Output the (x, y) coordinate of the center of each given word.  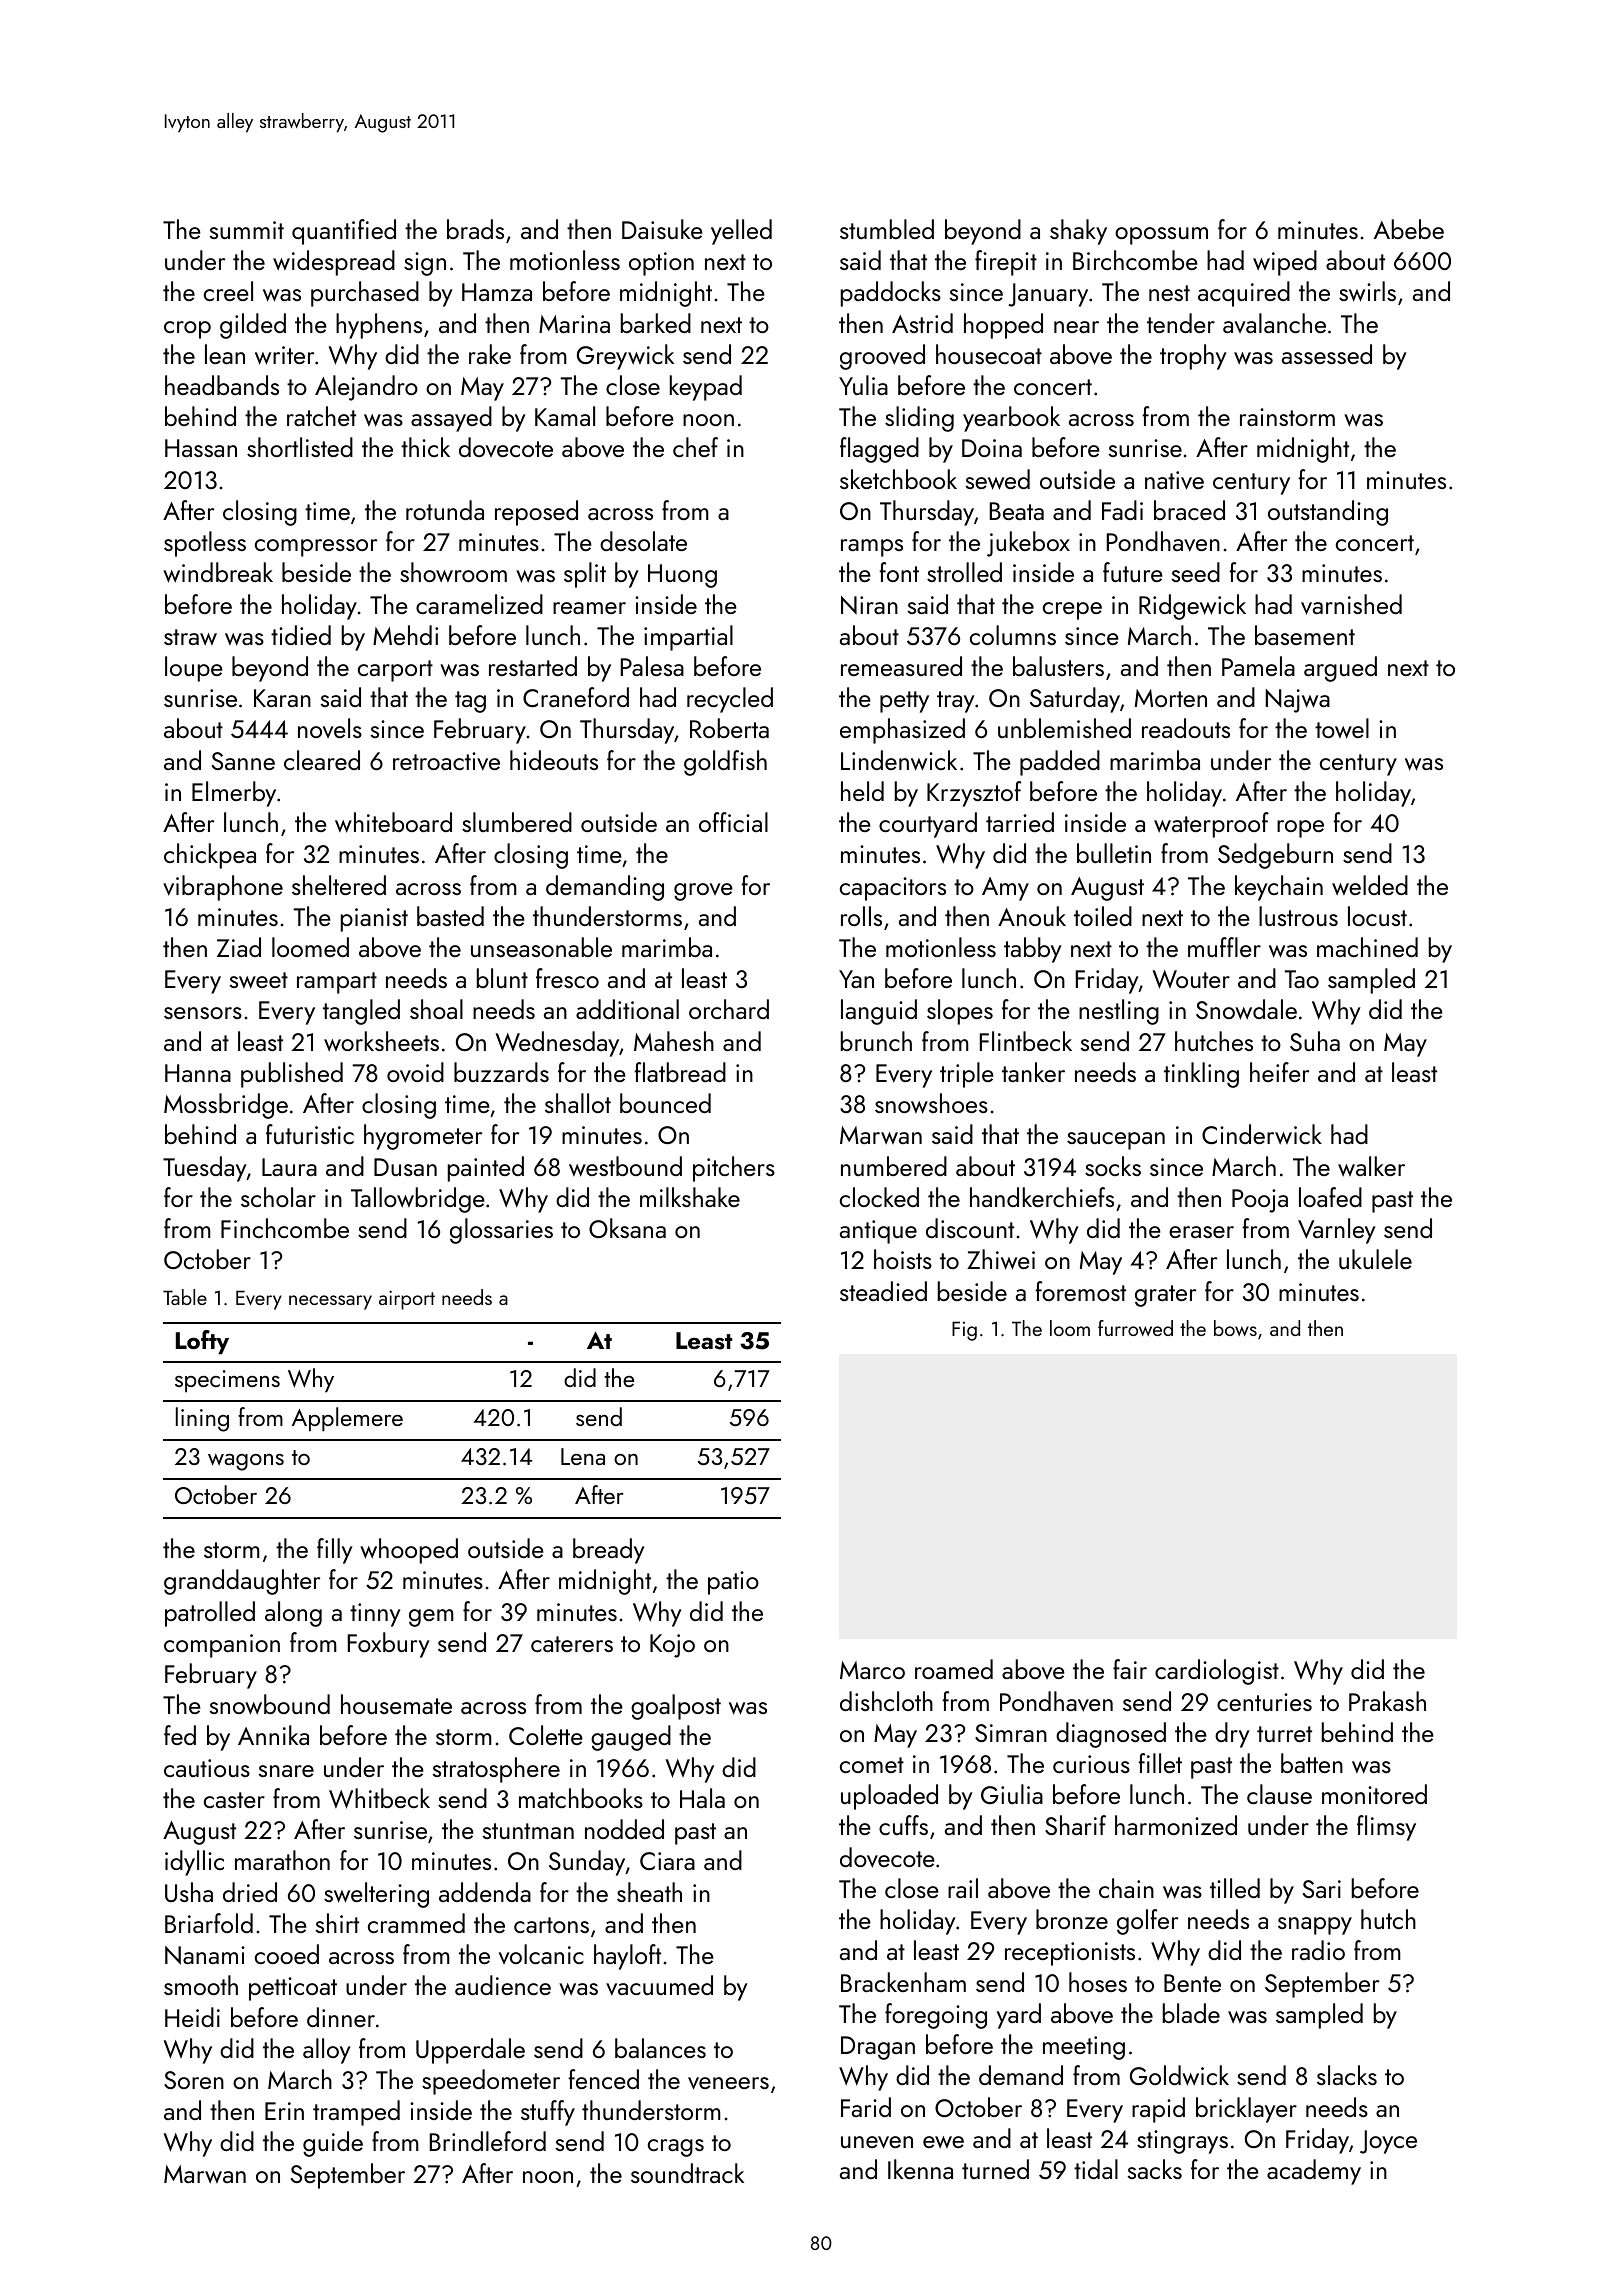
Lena (583, 1456)
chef (695, 447)
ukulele (1375, 1259)
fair (1130, 1669)
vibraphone (223, 888)
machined (1367, 947)
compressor (316, 548)
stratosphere (496, 1770)
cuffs (903, 1825)
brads (475, 229)
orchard (729, 1009)
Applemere (347, 1419)
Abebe (1409, 229)
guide (333, 2144)
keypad (706, 388)
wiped (1285, 263)
